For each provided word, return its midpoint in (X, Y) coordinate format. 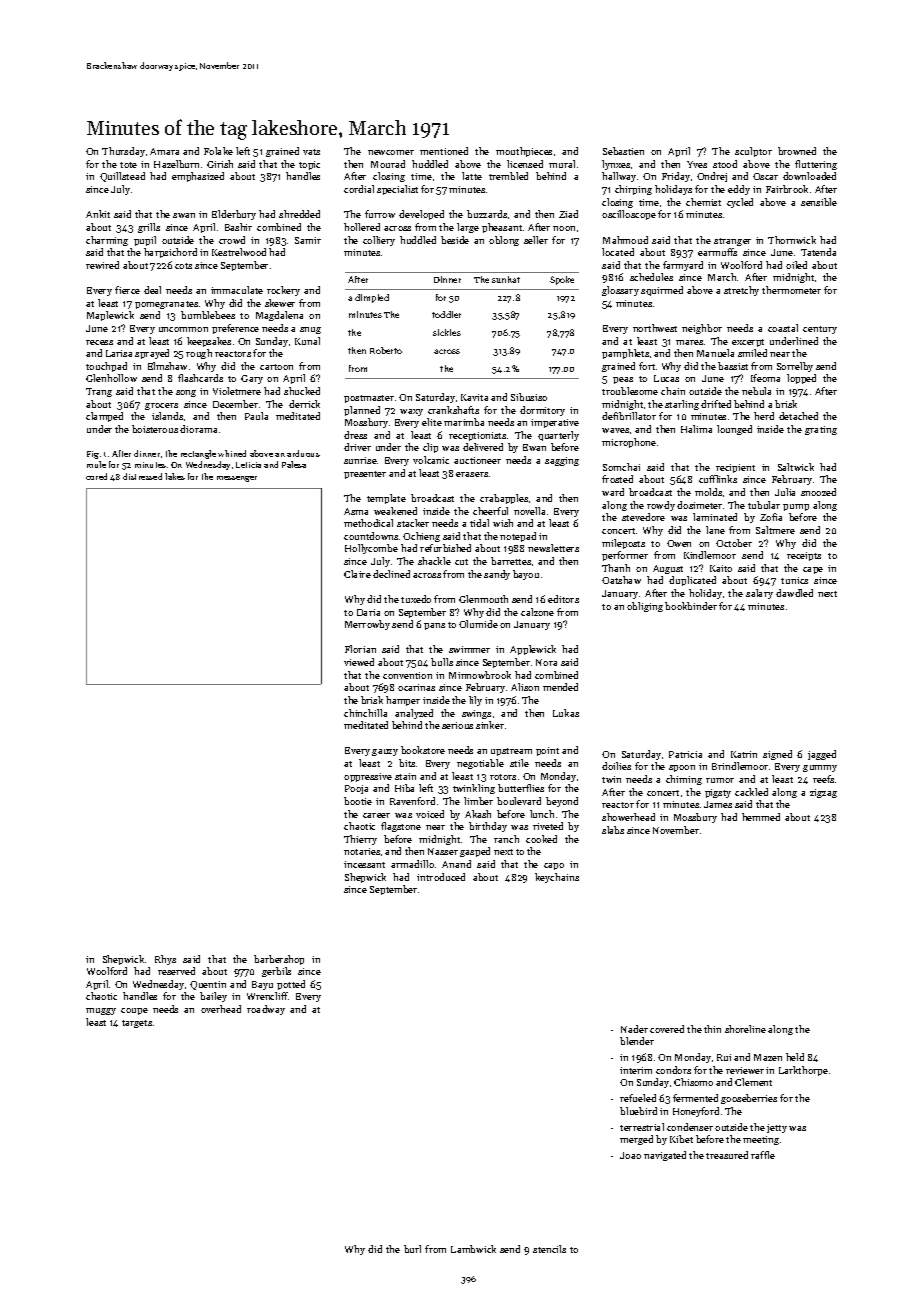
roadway (266, 1010)
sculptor (753, 152)
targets (137, 1024)
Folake (218, 151)
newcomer (391, 152)
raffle (763, 1155)
